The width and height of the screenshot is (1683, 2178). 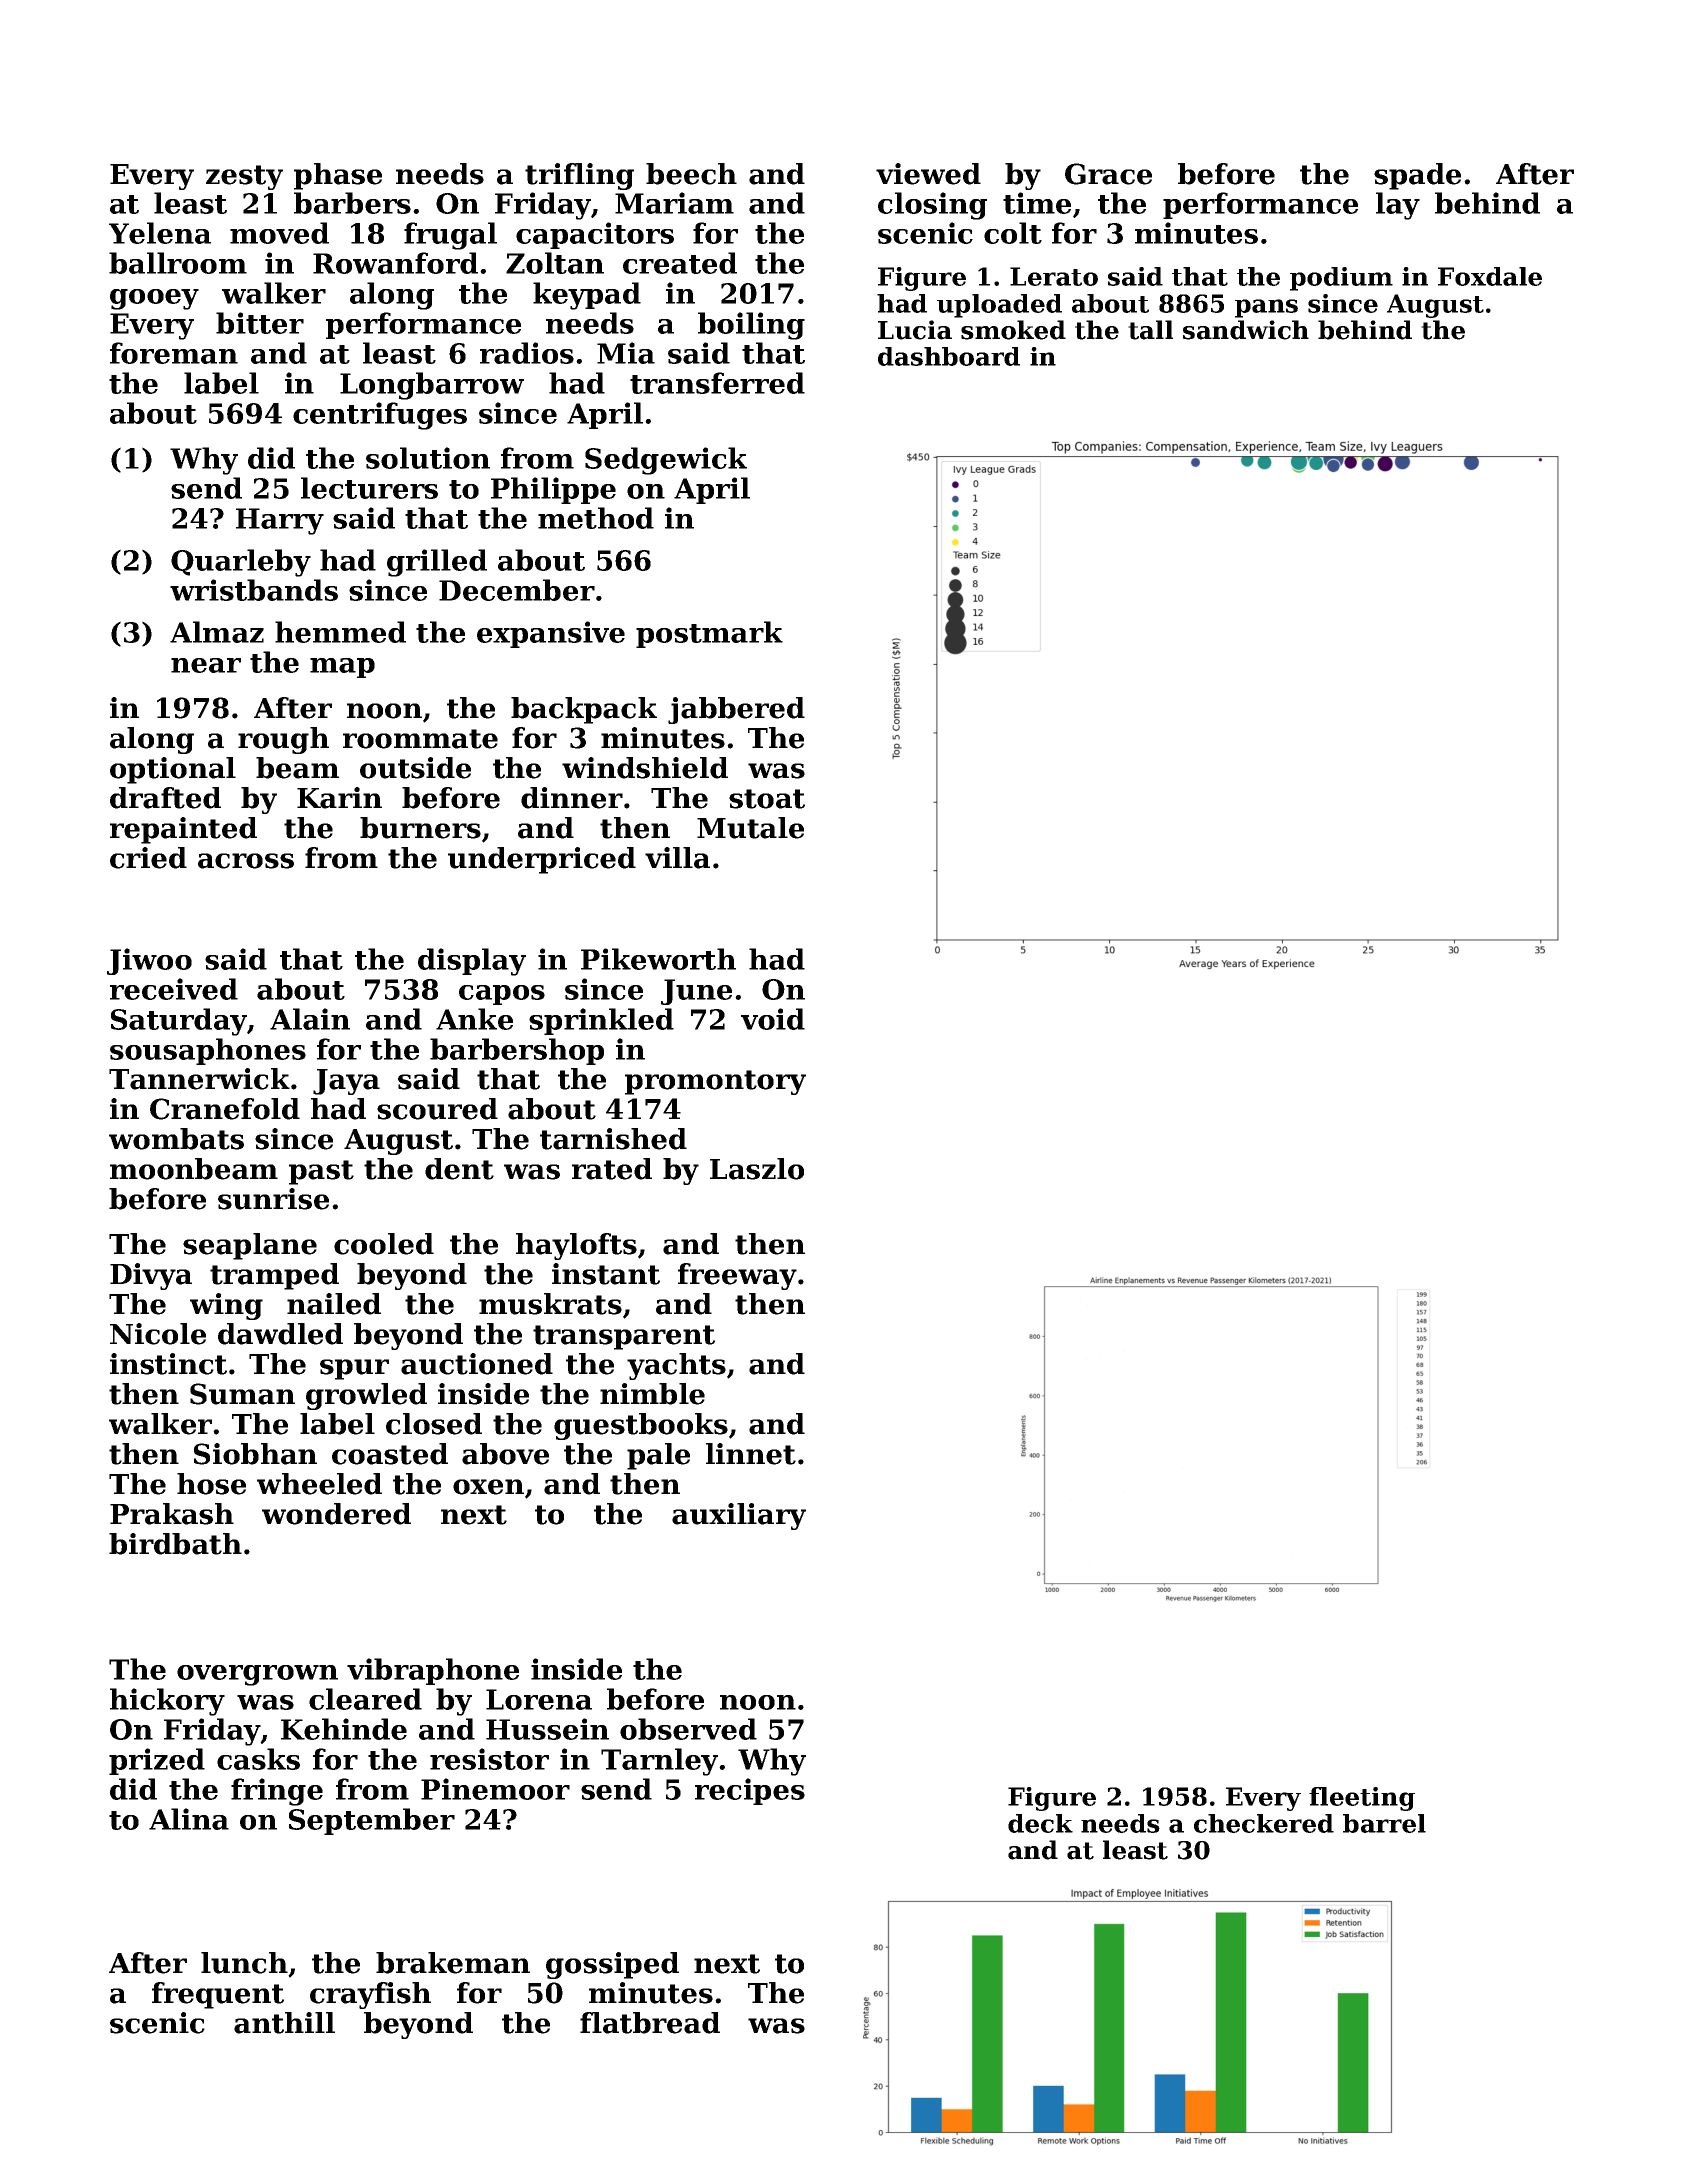 What do you see at coordinates (691, 174) in the screenshot?
I see `beech` at bounding box center [691, 174].
